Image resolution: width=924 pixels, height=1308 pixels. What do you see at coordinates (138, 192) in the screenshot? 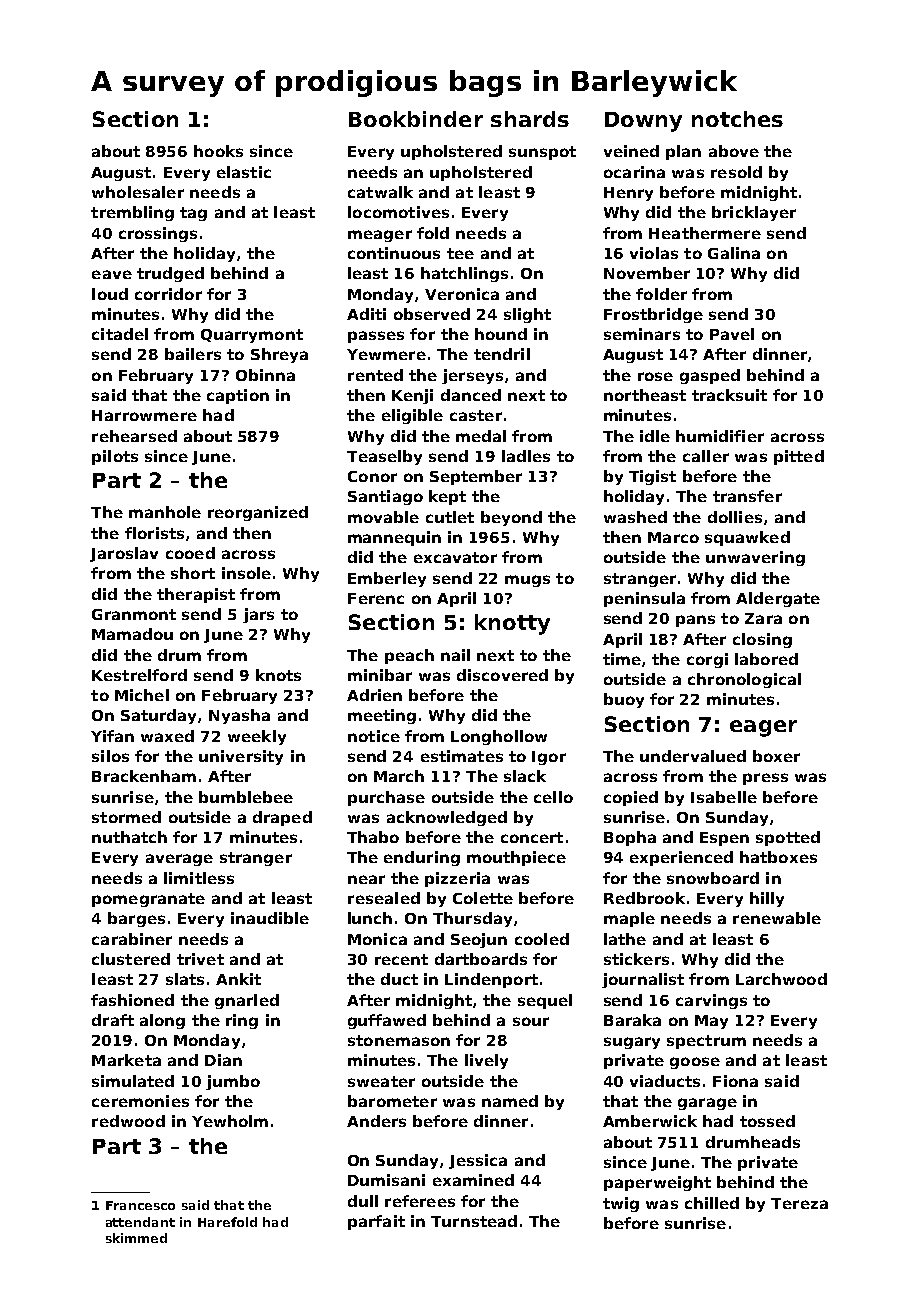
I see `wholesaler` at bounding box center [138, 192].
